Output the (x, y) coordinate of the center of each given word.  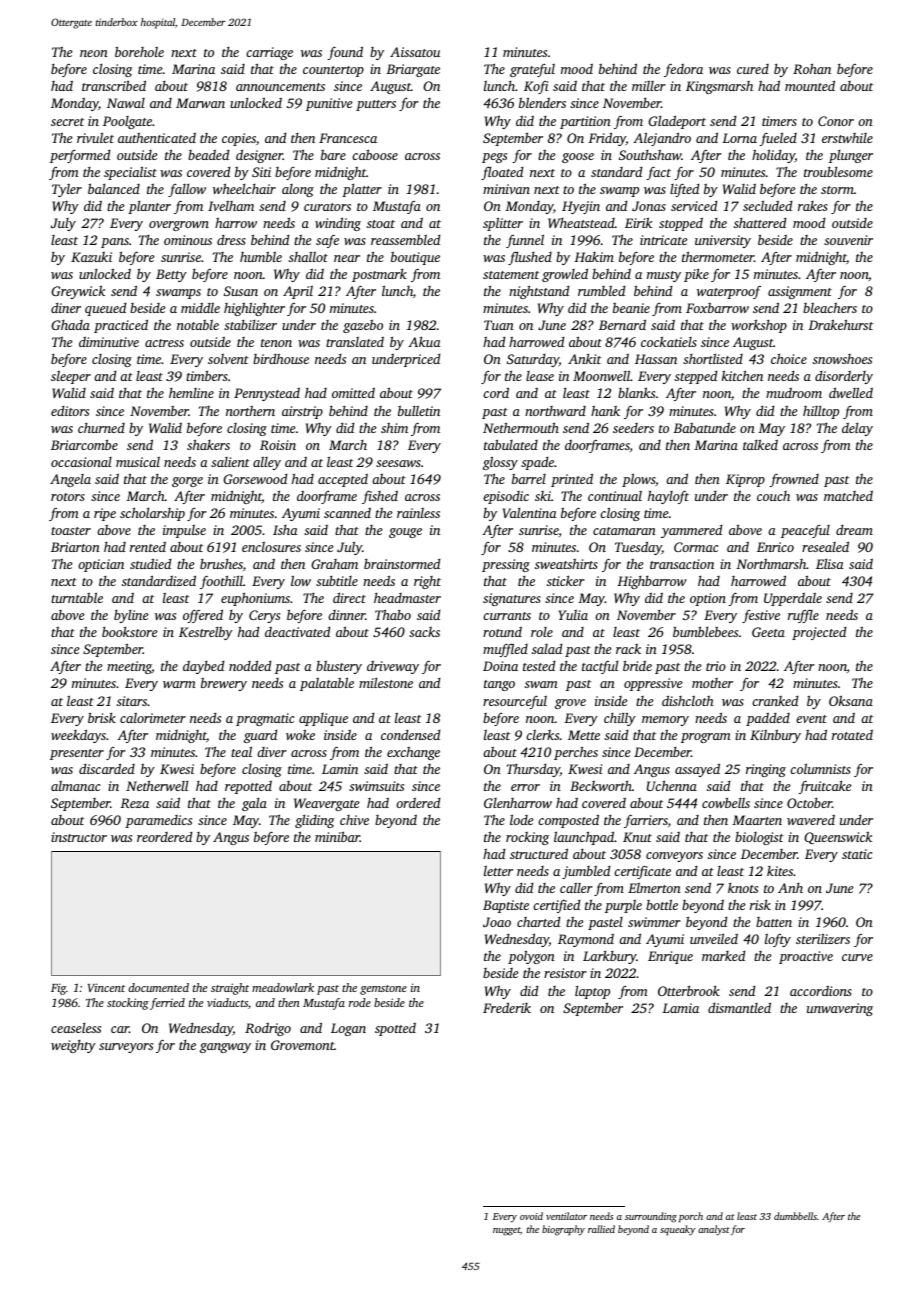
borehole (139, 51)
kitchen (742, 375)
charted (538, 922)
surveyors (126, 1048)
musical (138, 462)
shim (394, 427)
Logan (348, 1029)
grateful (532, 70)
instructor (79, 837)
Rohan (812, 68)
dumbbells (795, 1216)
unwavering (840, 1009)
